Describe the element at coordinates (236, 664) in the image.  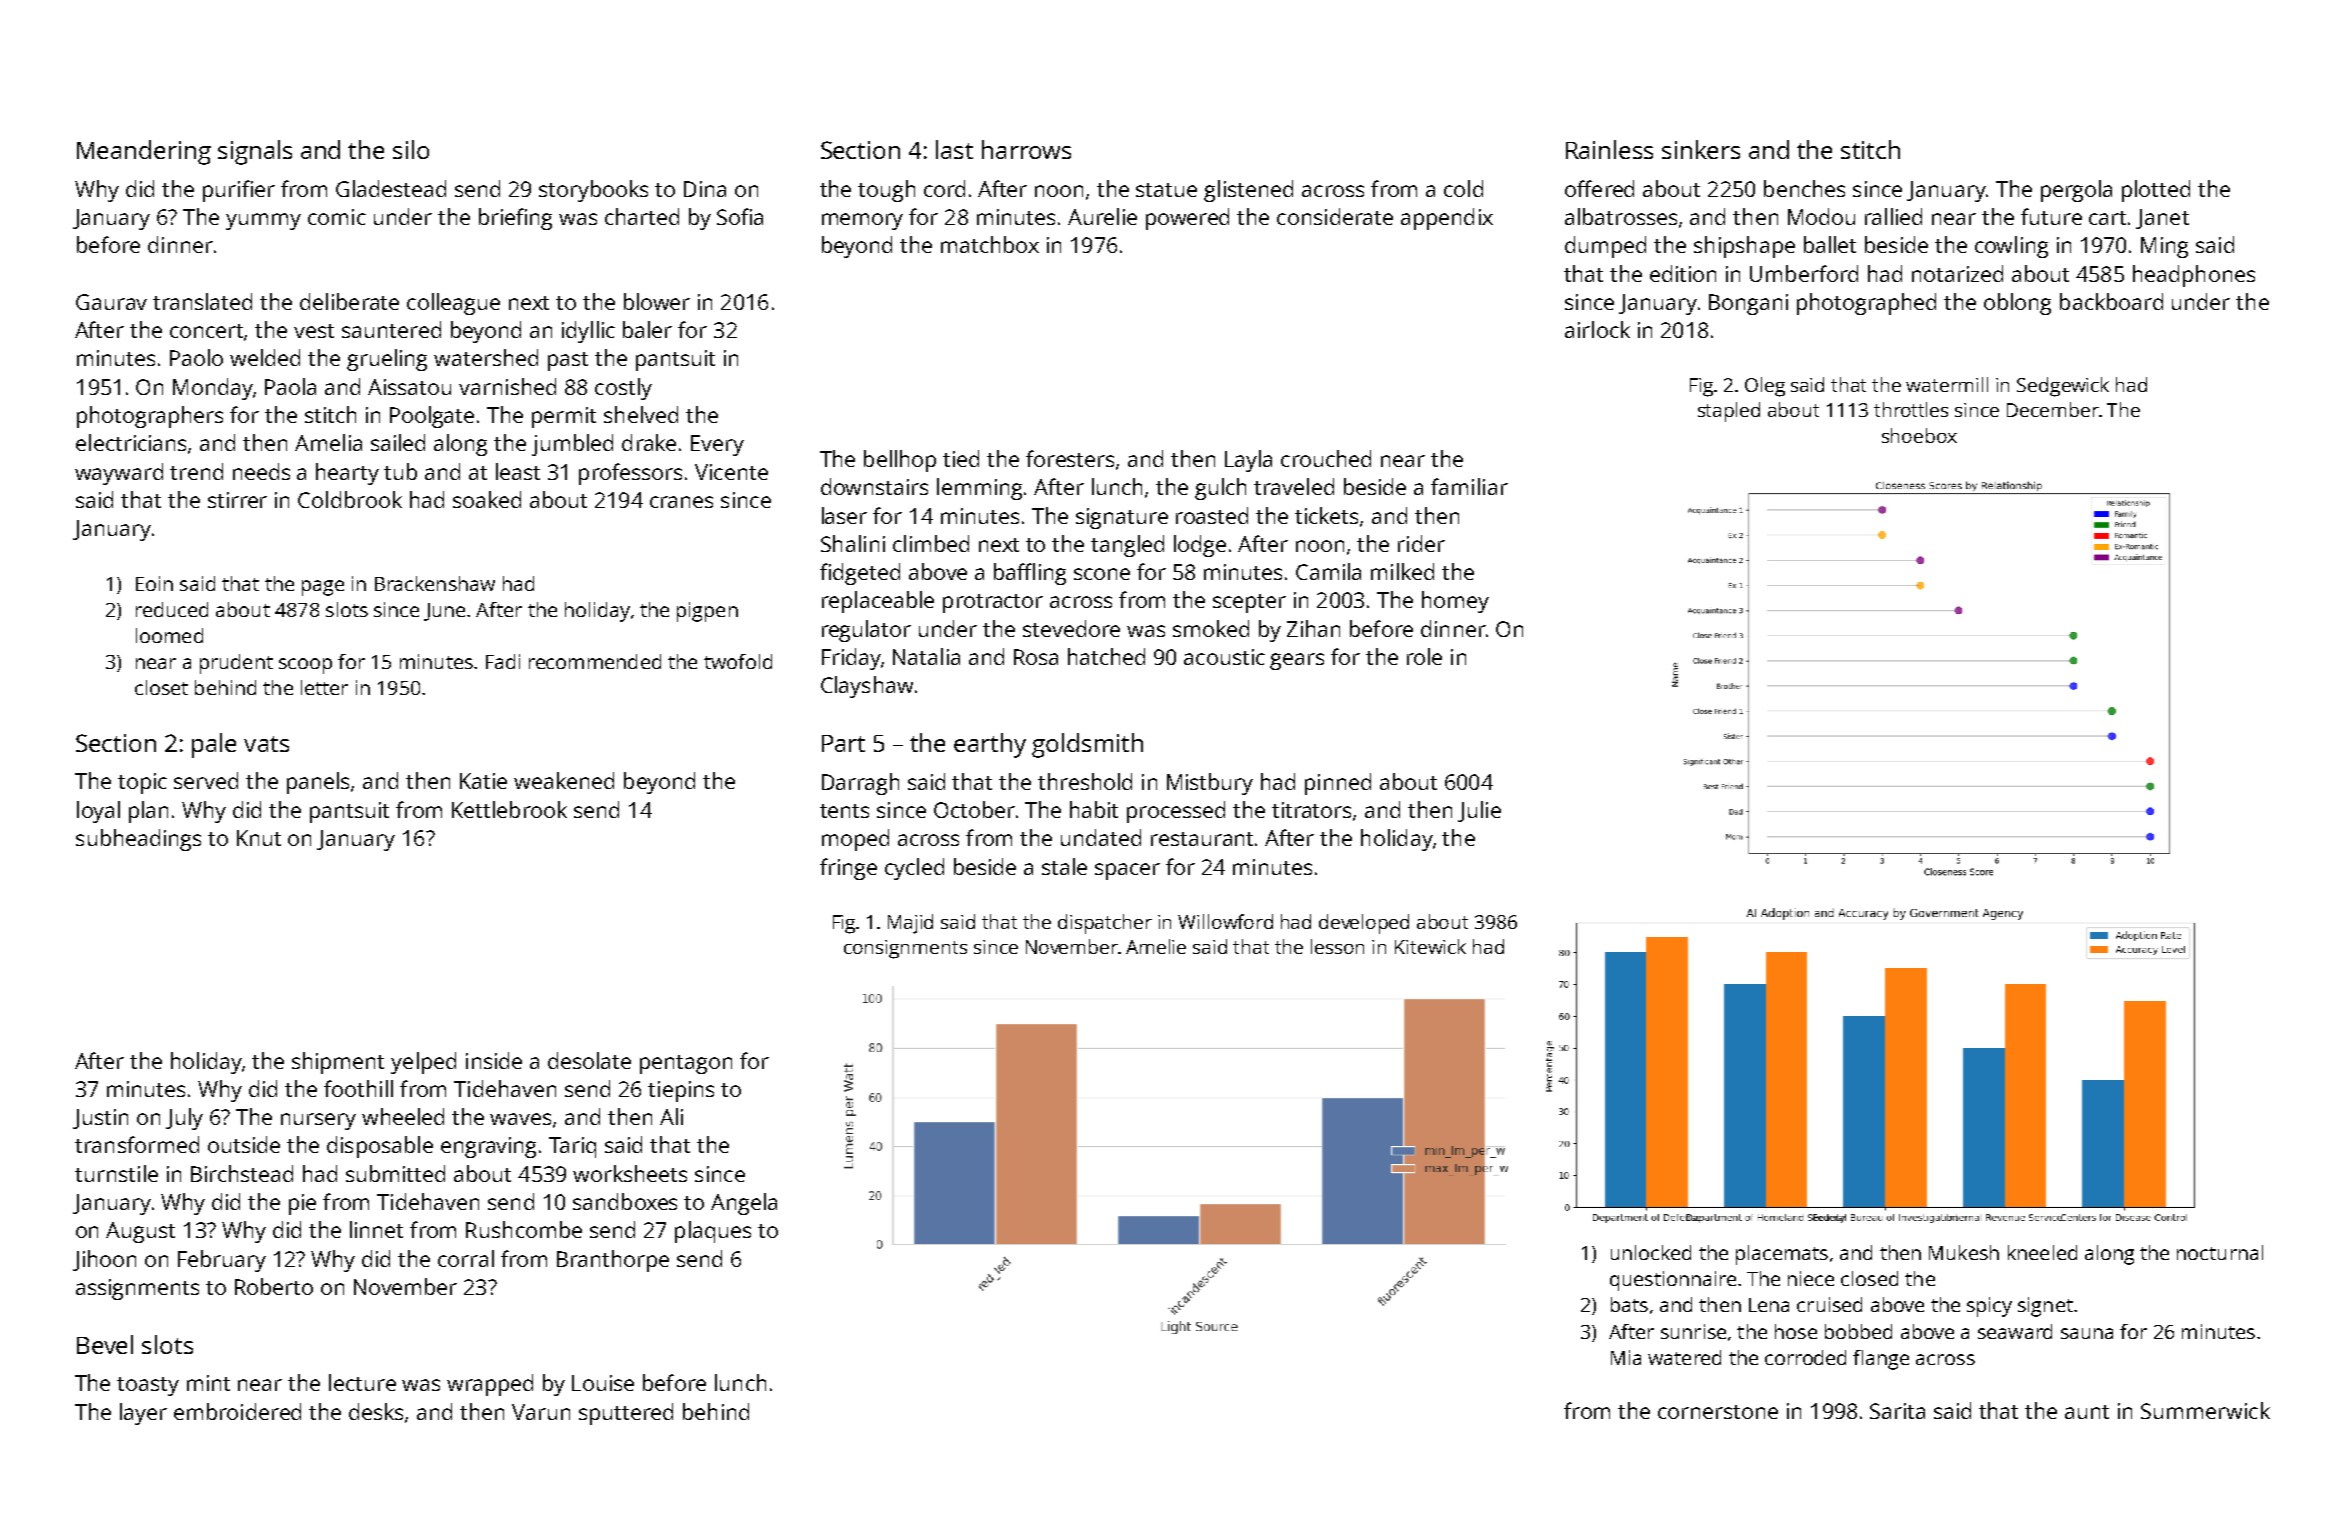
I see `prudent` at that location.
